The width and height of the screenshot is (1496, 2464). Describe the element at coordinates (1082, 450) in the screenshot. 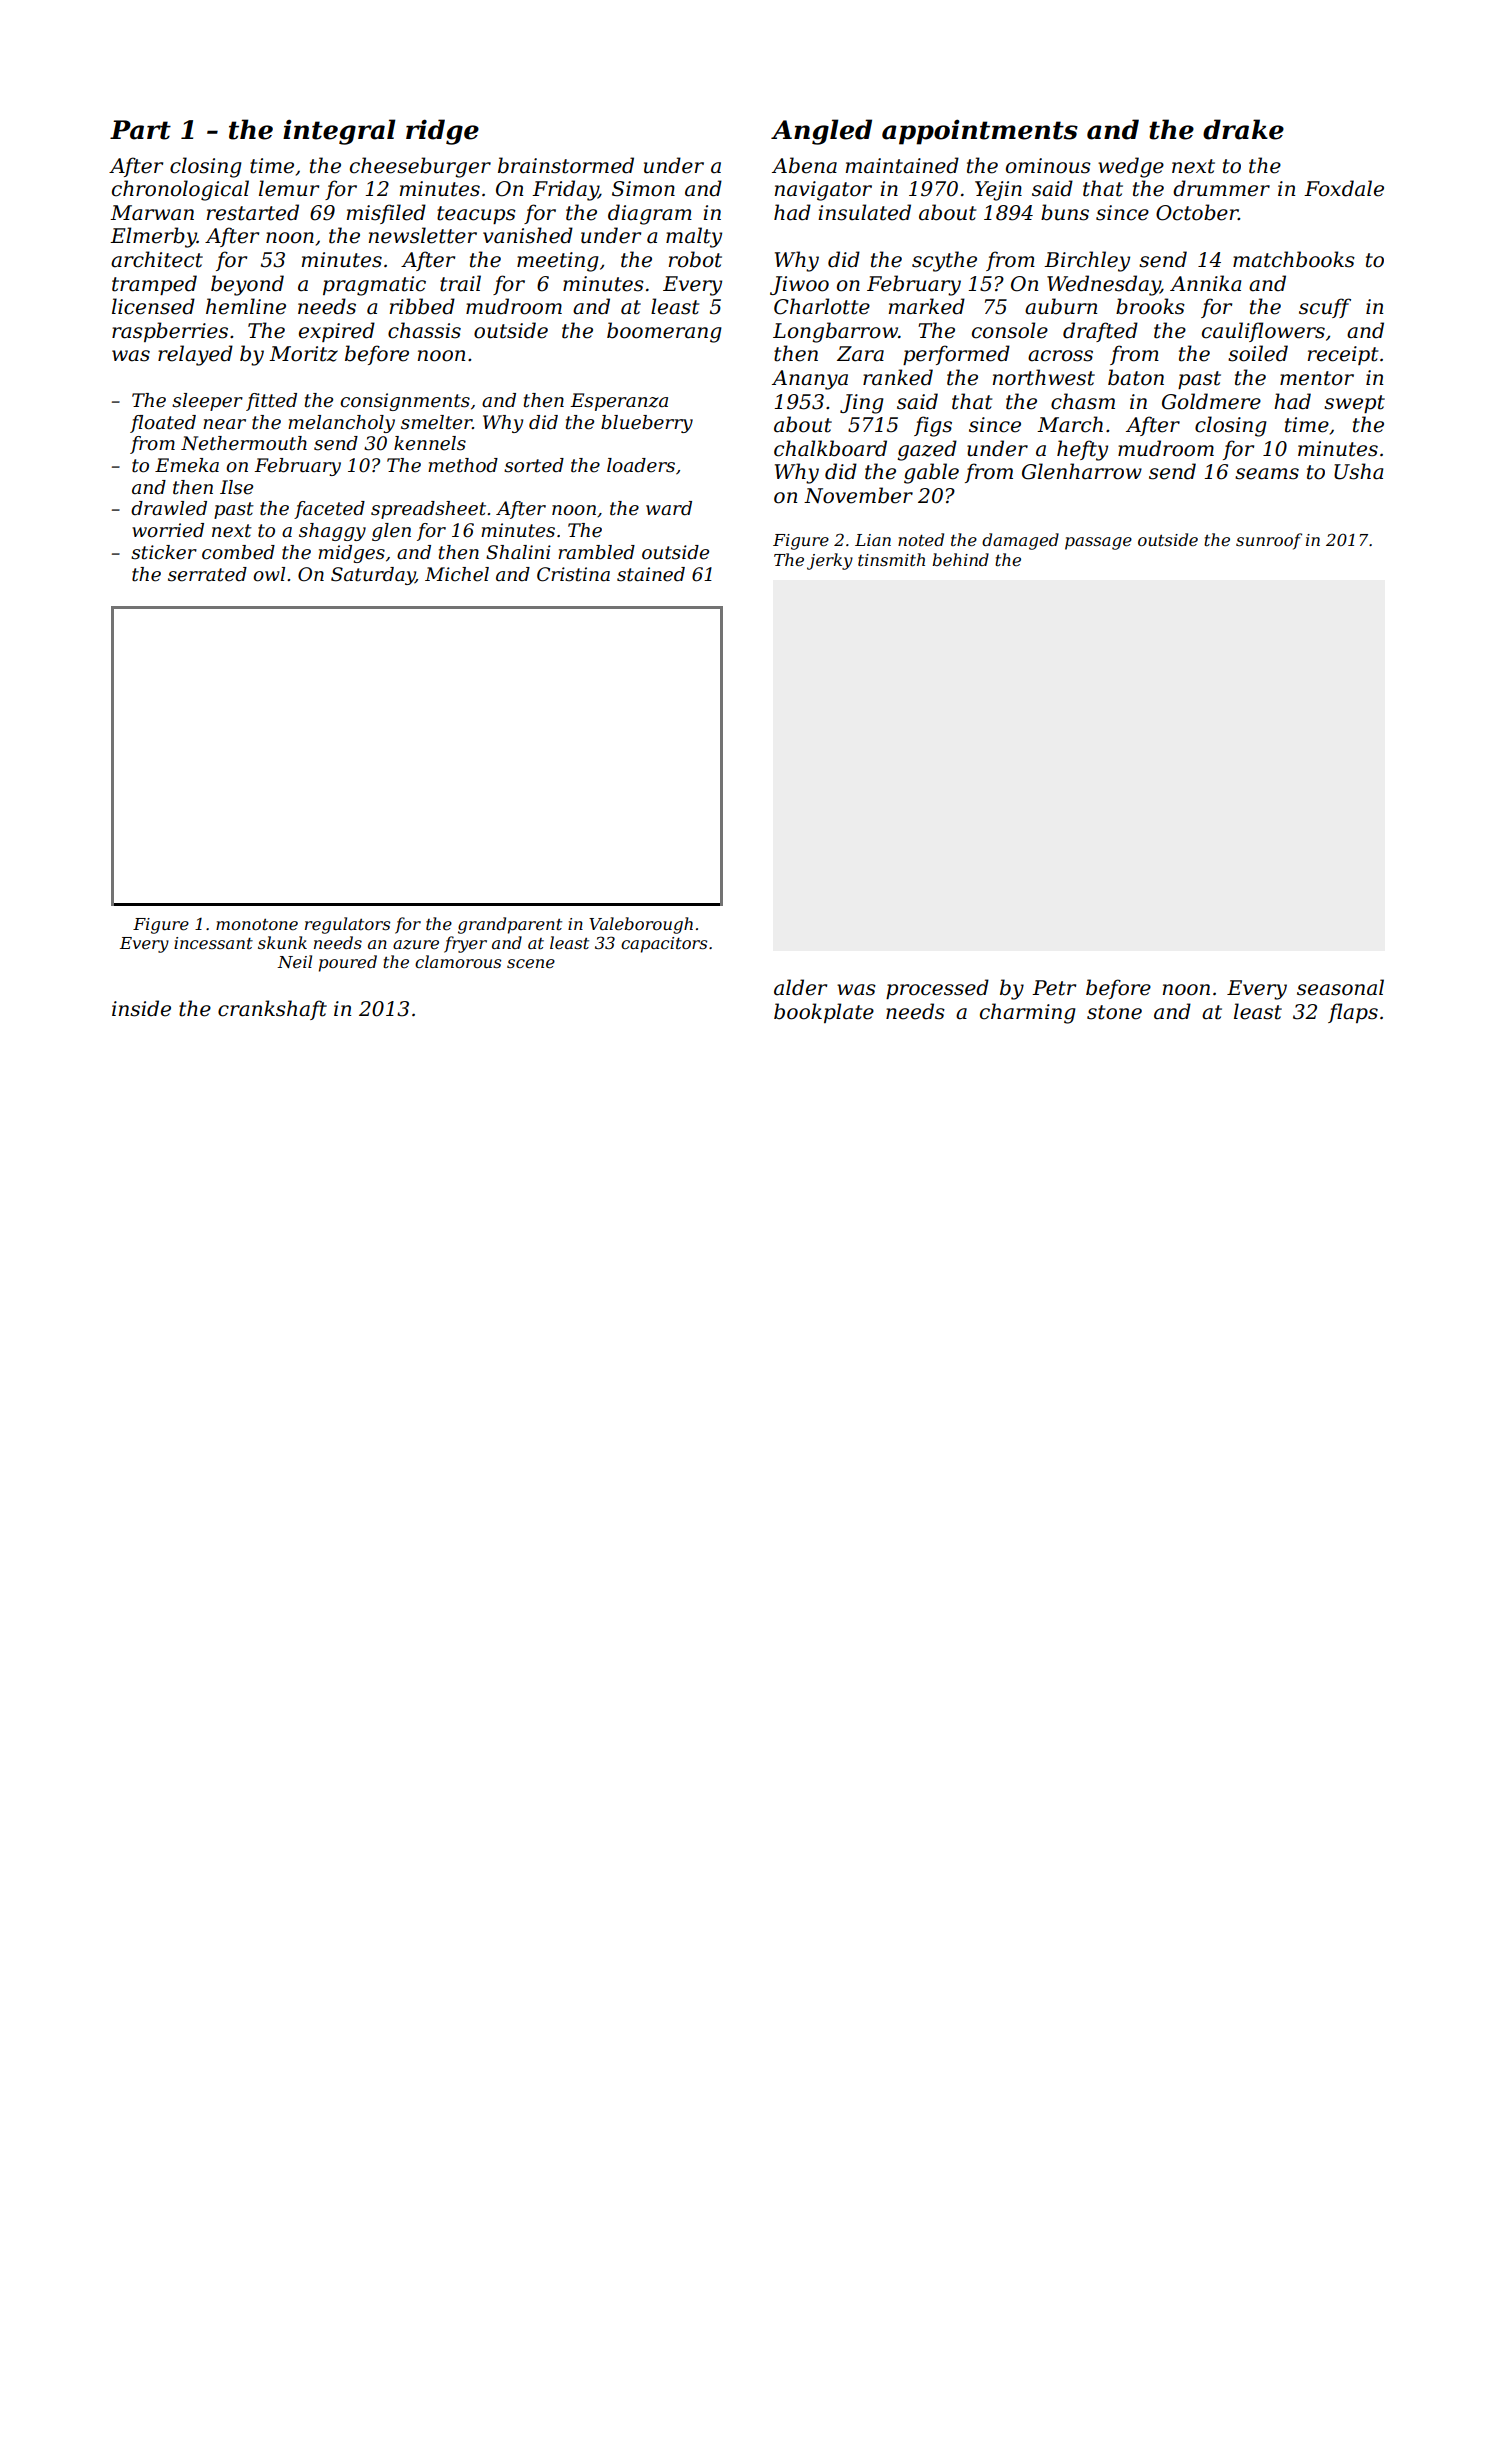

I see `hefty` at that location.
